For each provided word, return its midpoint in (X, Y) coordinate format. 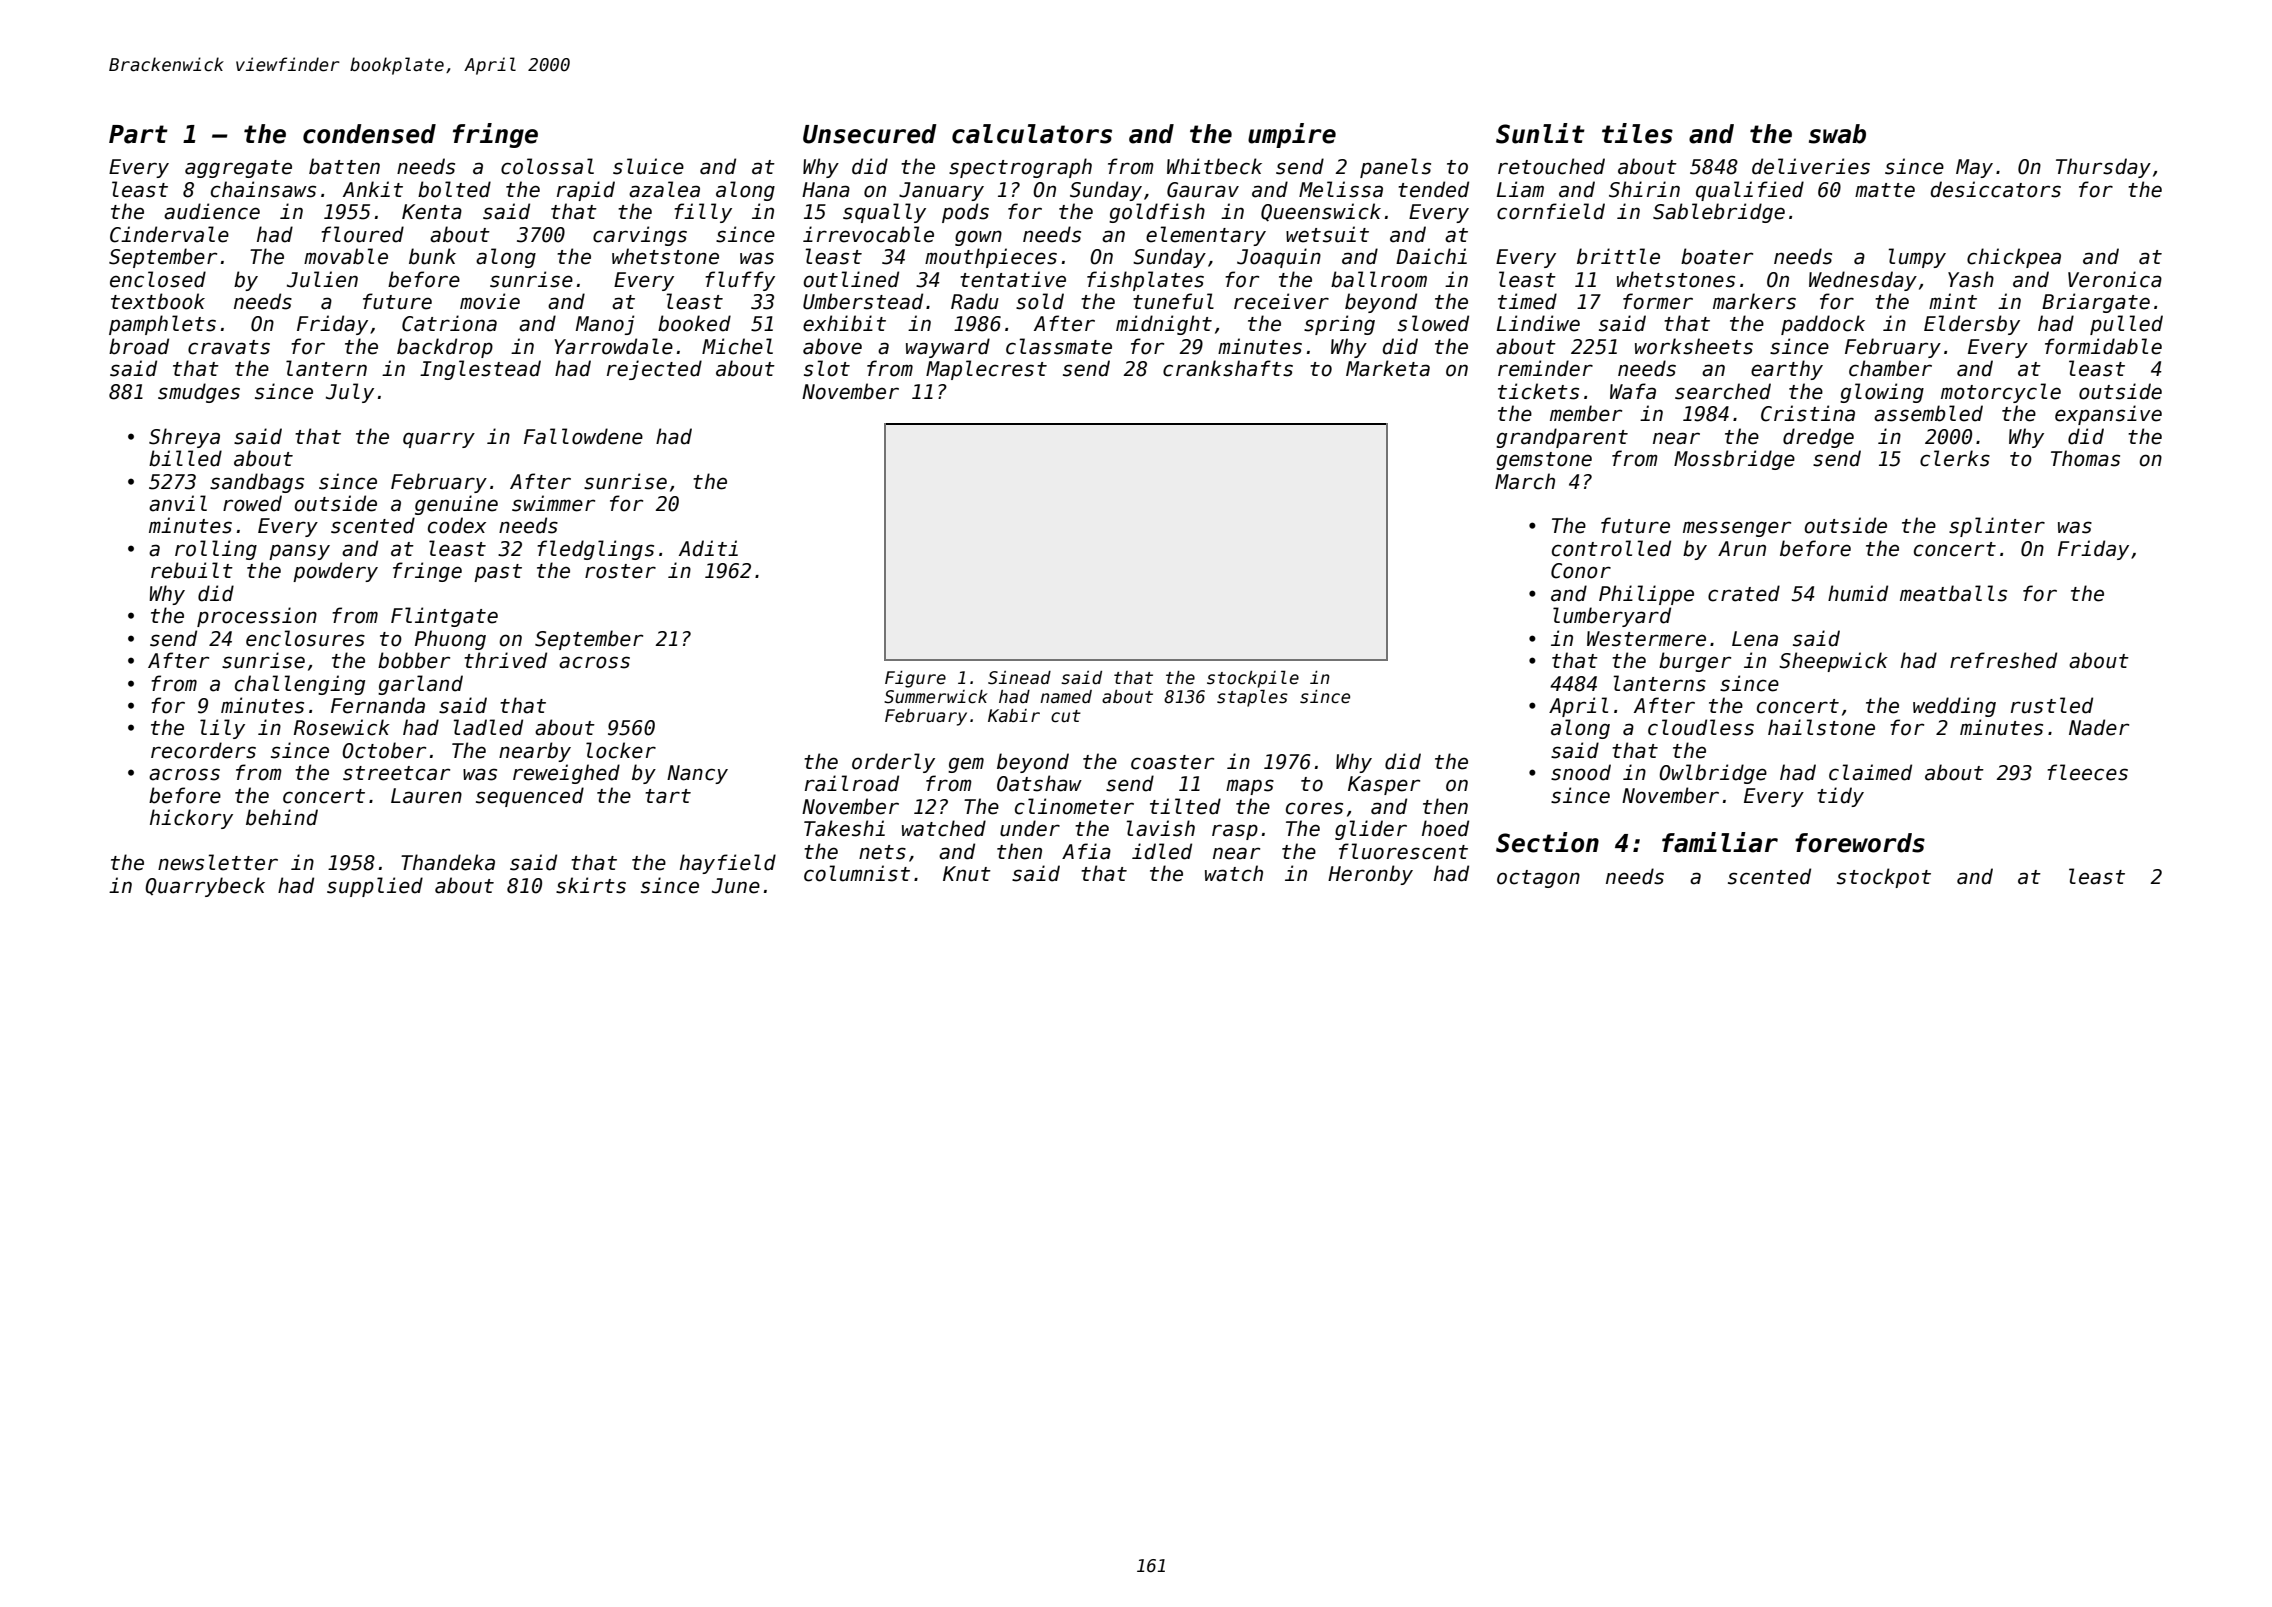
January (941, 191)
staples (1252, 698)
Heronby (1370, 875)
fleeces (2087, 772)
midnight (1164, 325)
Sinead (1019, 678)
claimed (1870, 772)
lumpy (1917, 258)
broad (139, 346)
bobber (414, 660)
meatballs (1953, 593)
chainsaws (263, 189)
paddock (1823, 325)
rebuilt (192, 570)
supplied (375, 887)
